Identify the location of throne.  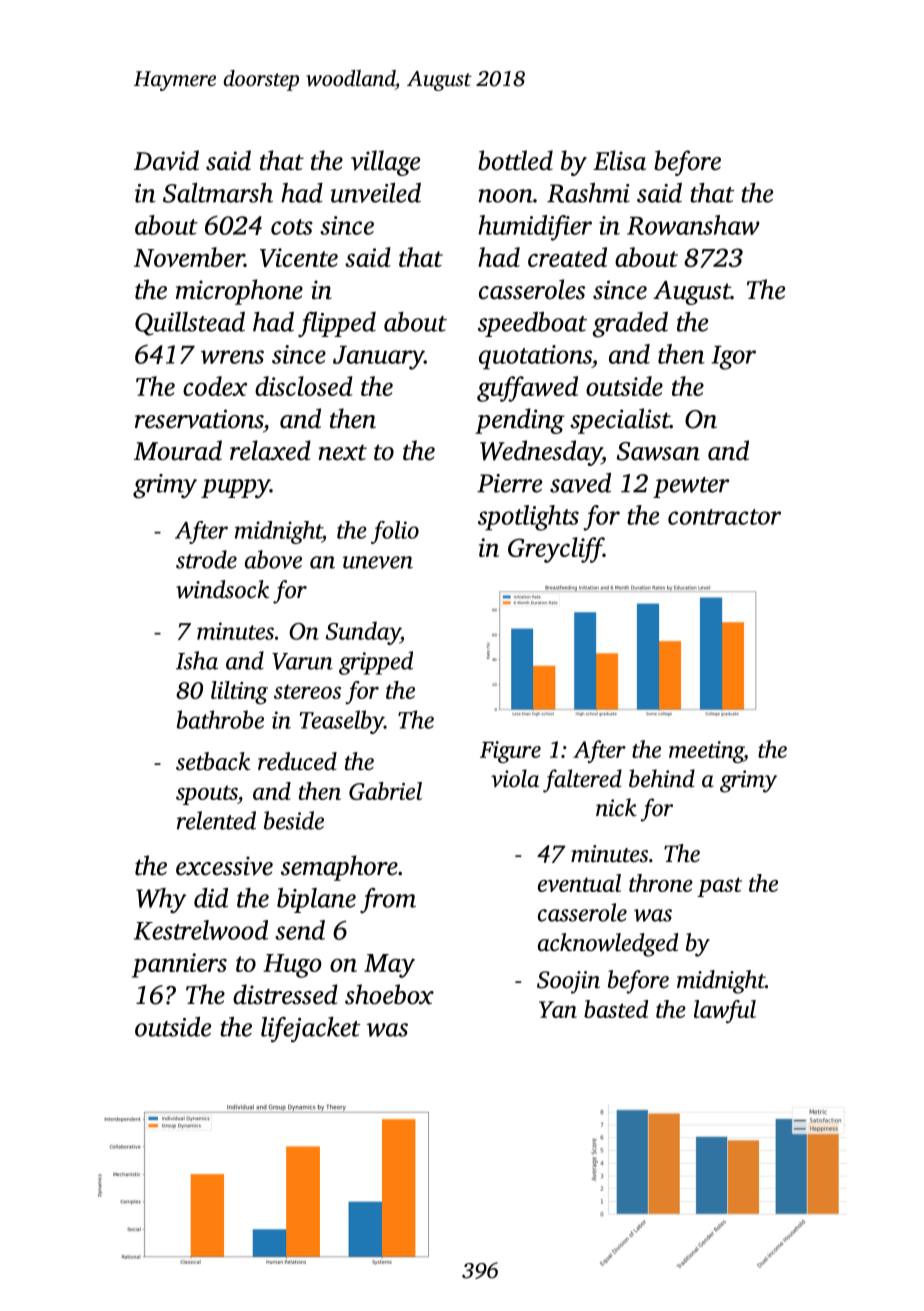
(661, 883).
